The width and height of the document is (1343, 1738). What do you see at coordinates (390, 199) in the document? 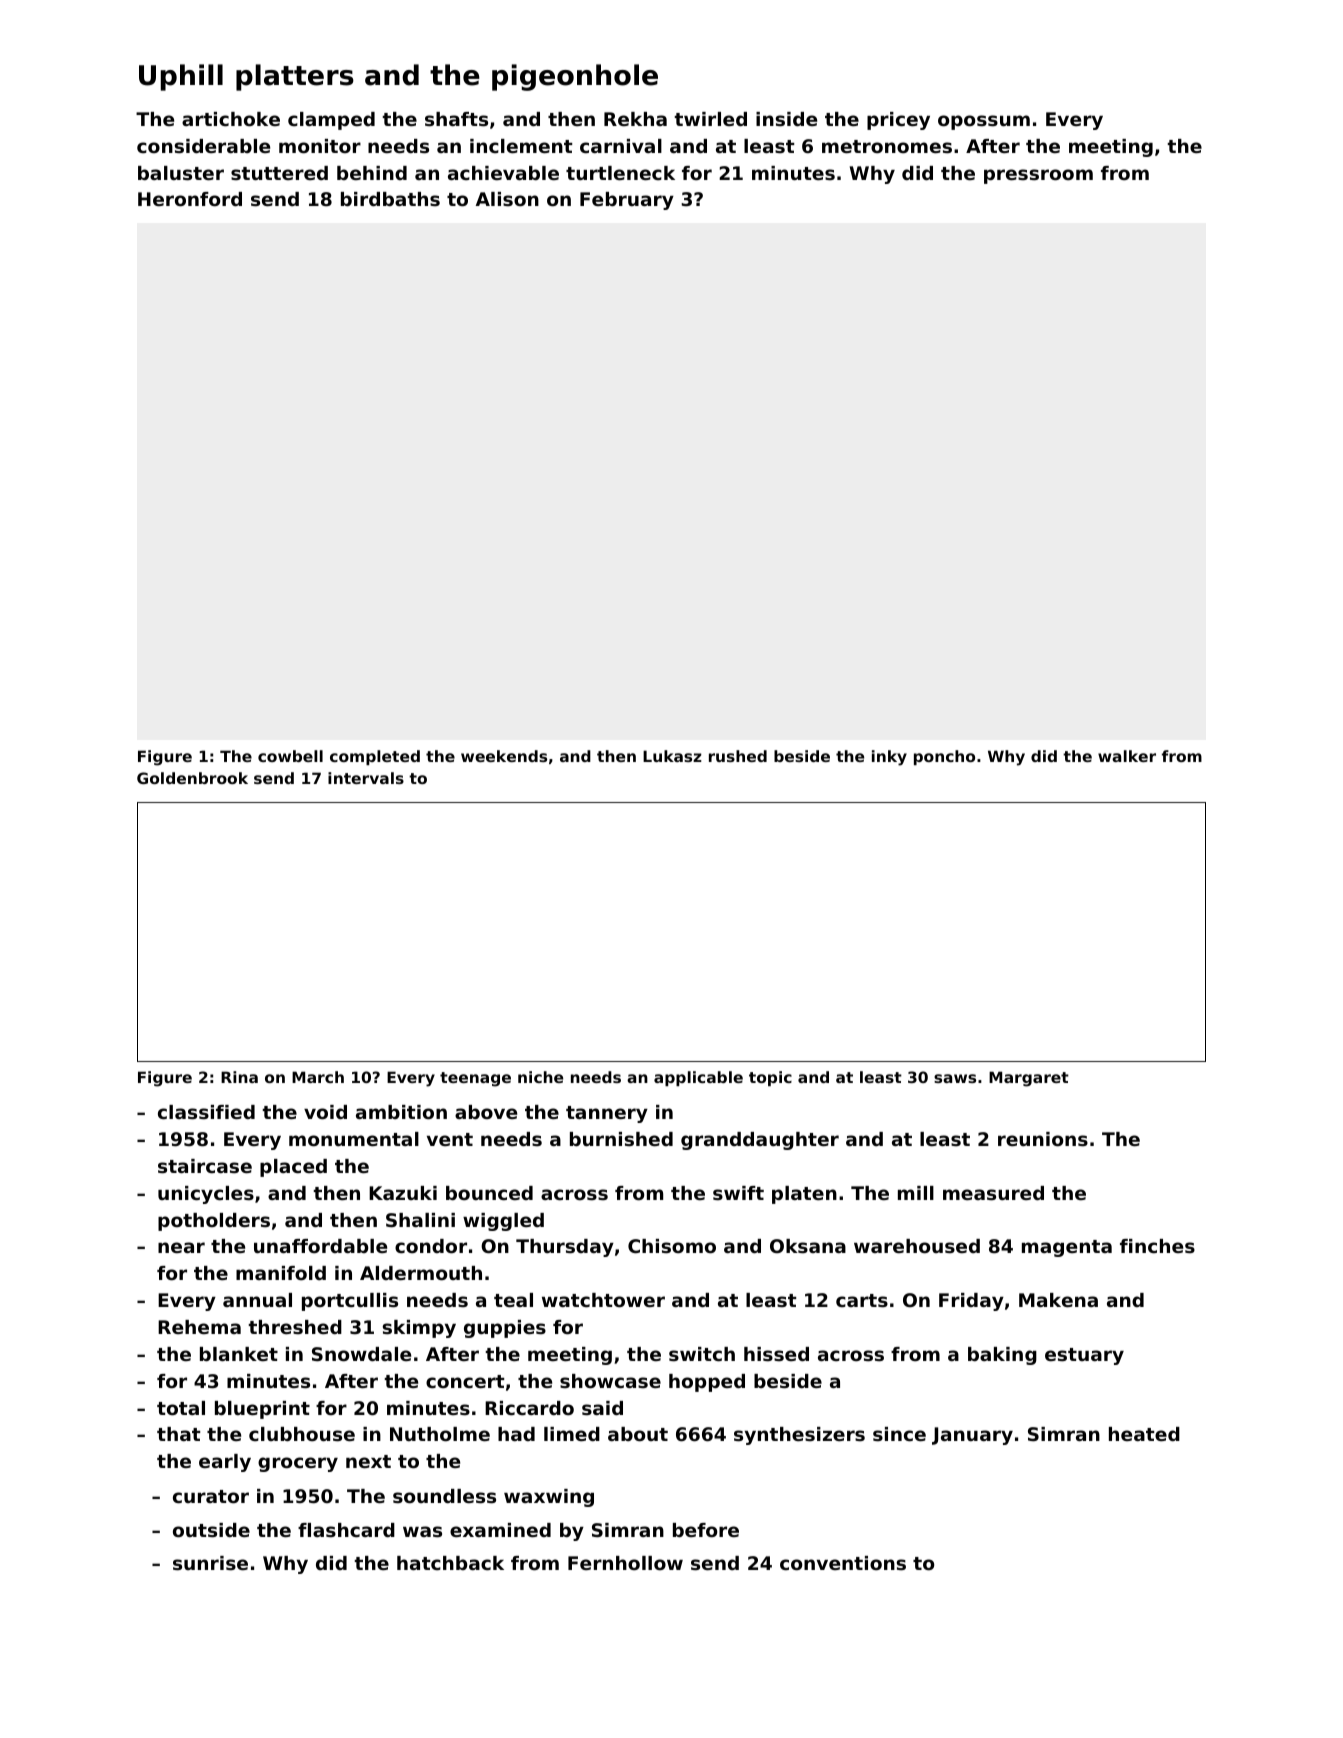
I see `birdbaths` at bounding box center [390, 199].
